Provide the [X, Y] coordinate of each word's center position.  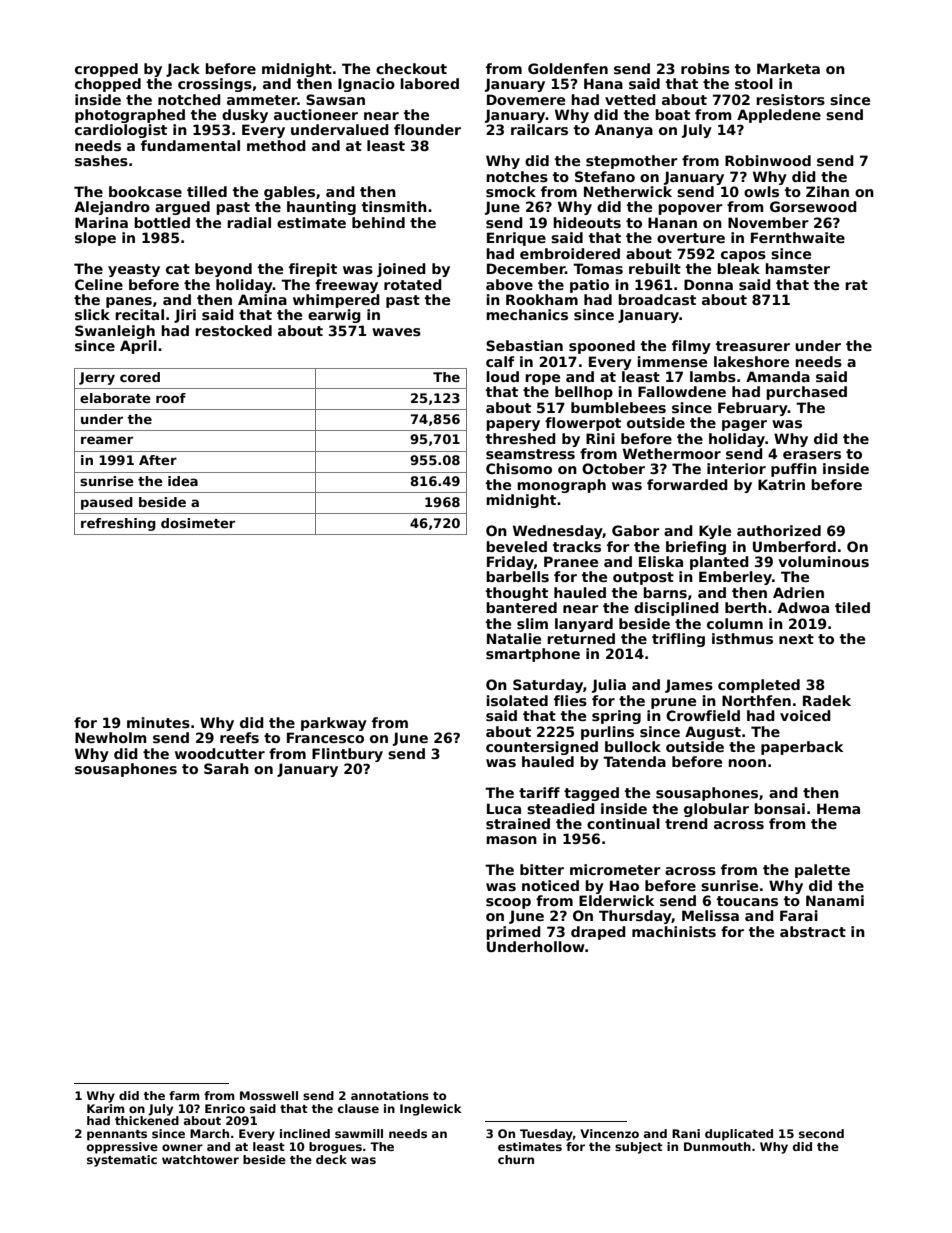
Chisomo [519, 468]
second [821, 1133]
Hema [838, 808]
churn [516, 1159]
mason [511, 840]
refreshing [118, 524]
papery [513, 425]
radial [249, 222]
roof [171, 398]
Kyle [715, 532]
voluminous [823, 561]
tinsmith [394, 206]
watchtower [200, 1159]
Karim [106, 1108]
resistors [790, 99]
